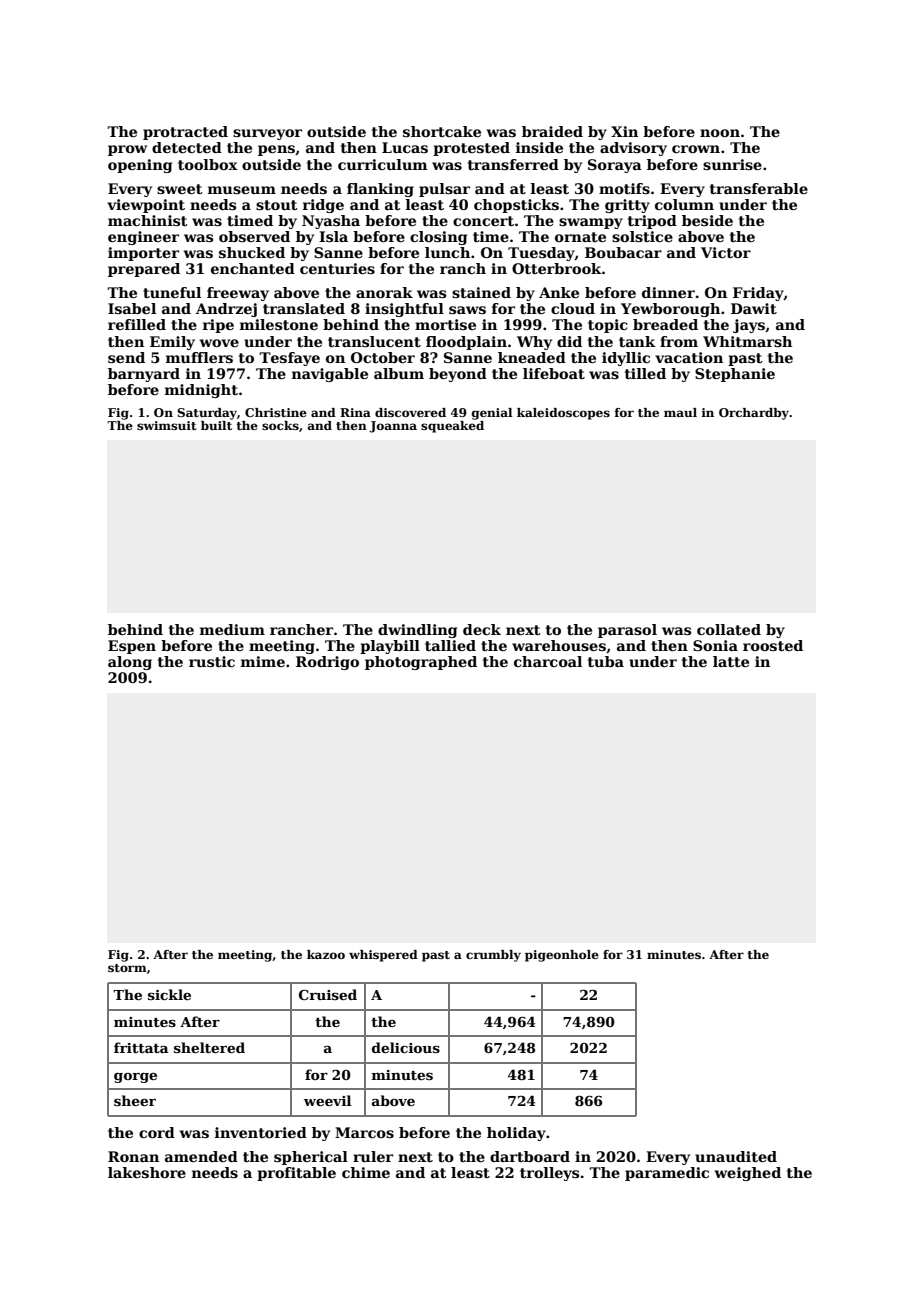  Describe the element at coordinates (559, 645) in the page. I see `warehouses` at that location.
